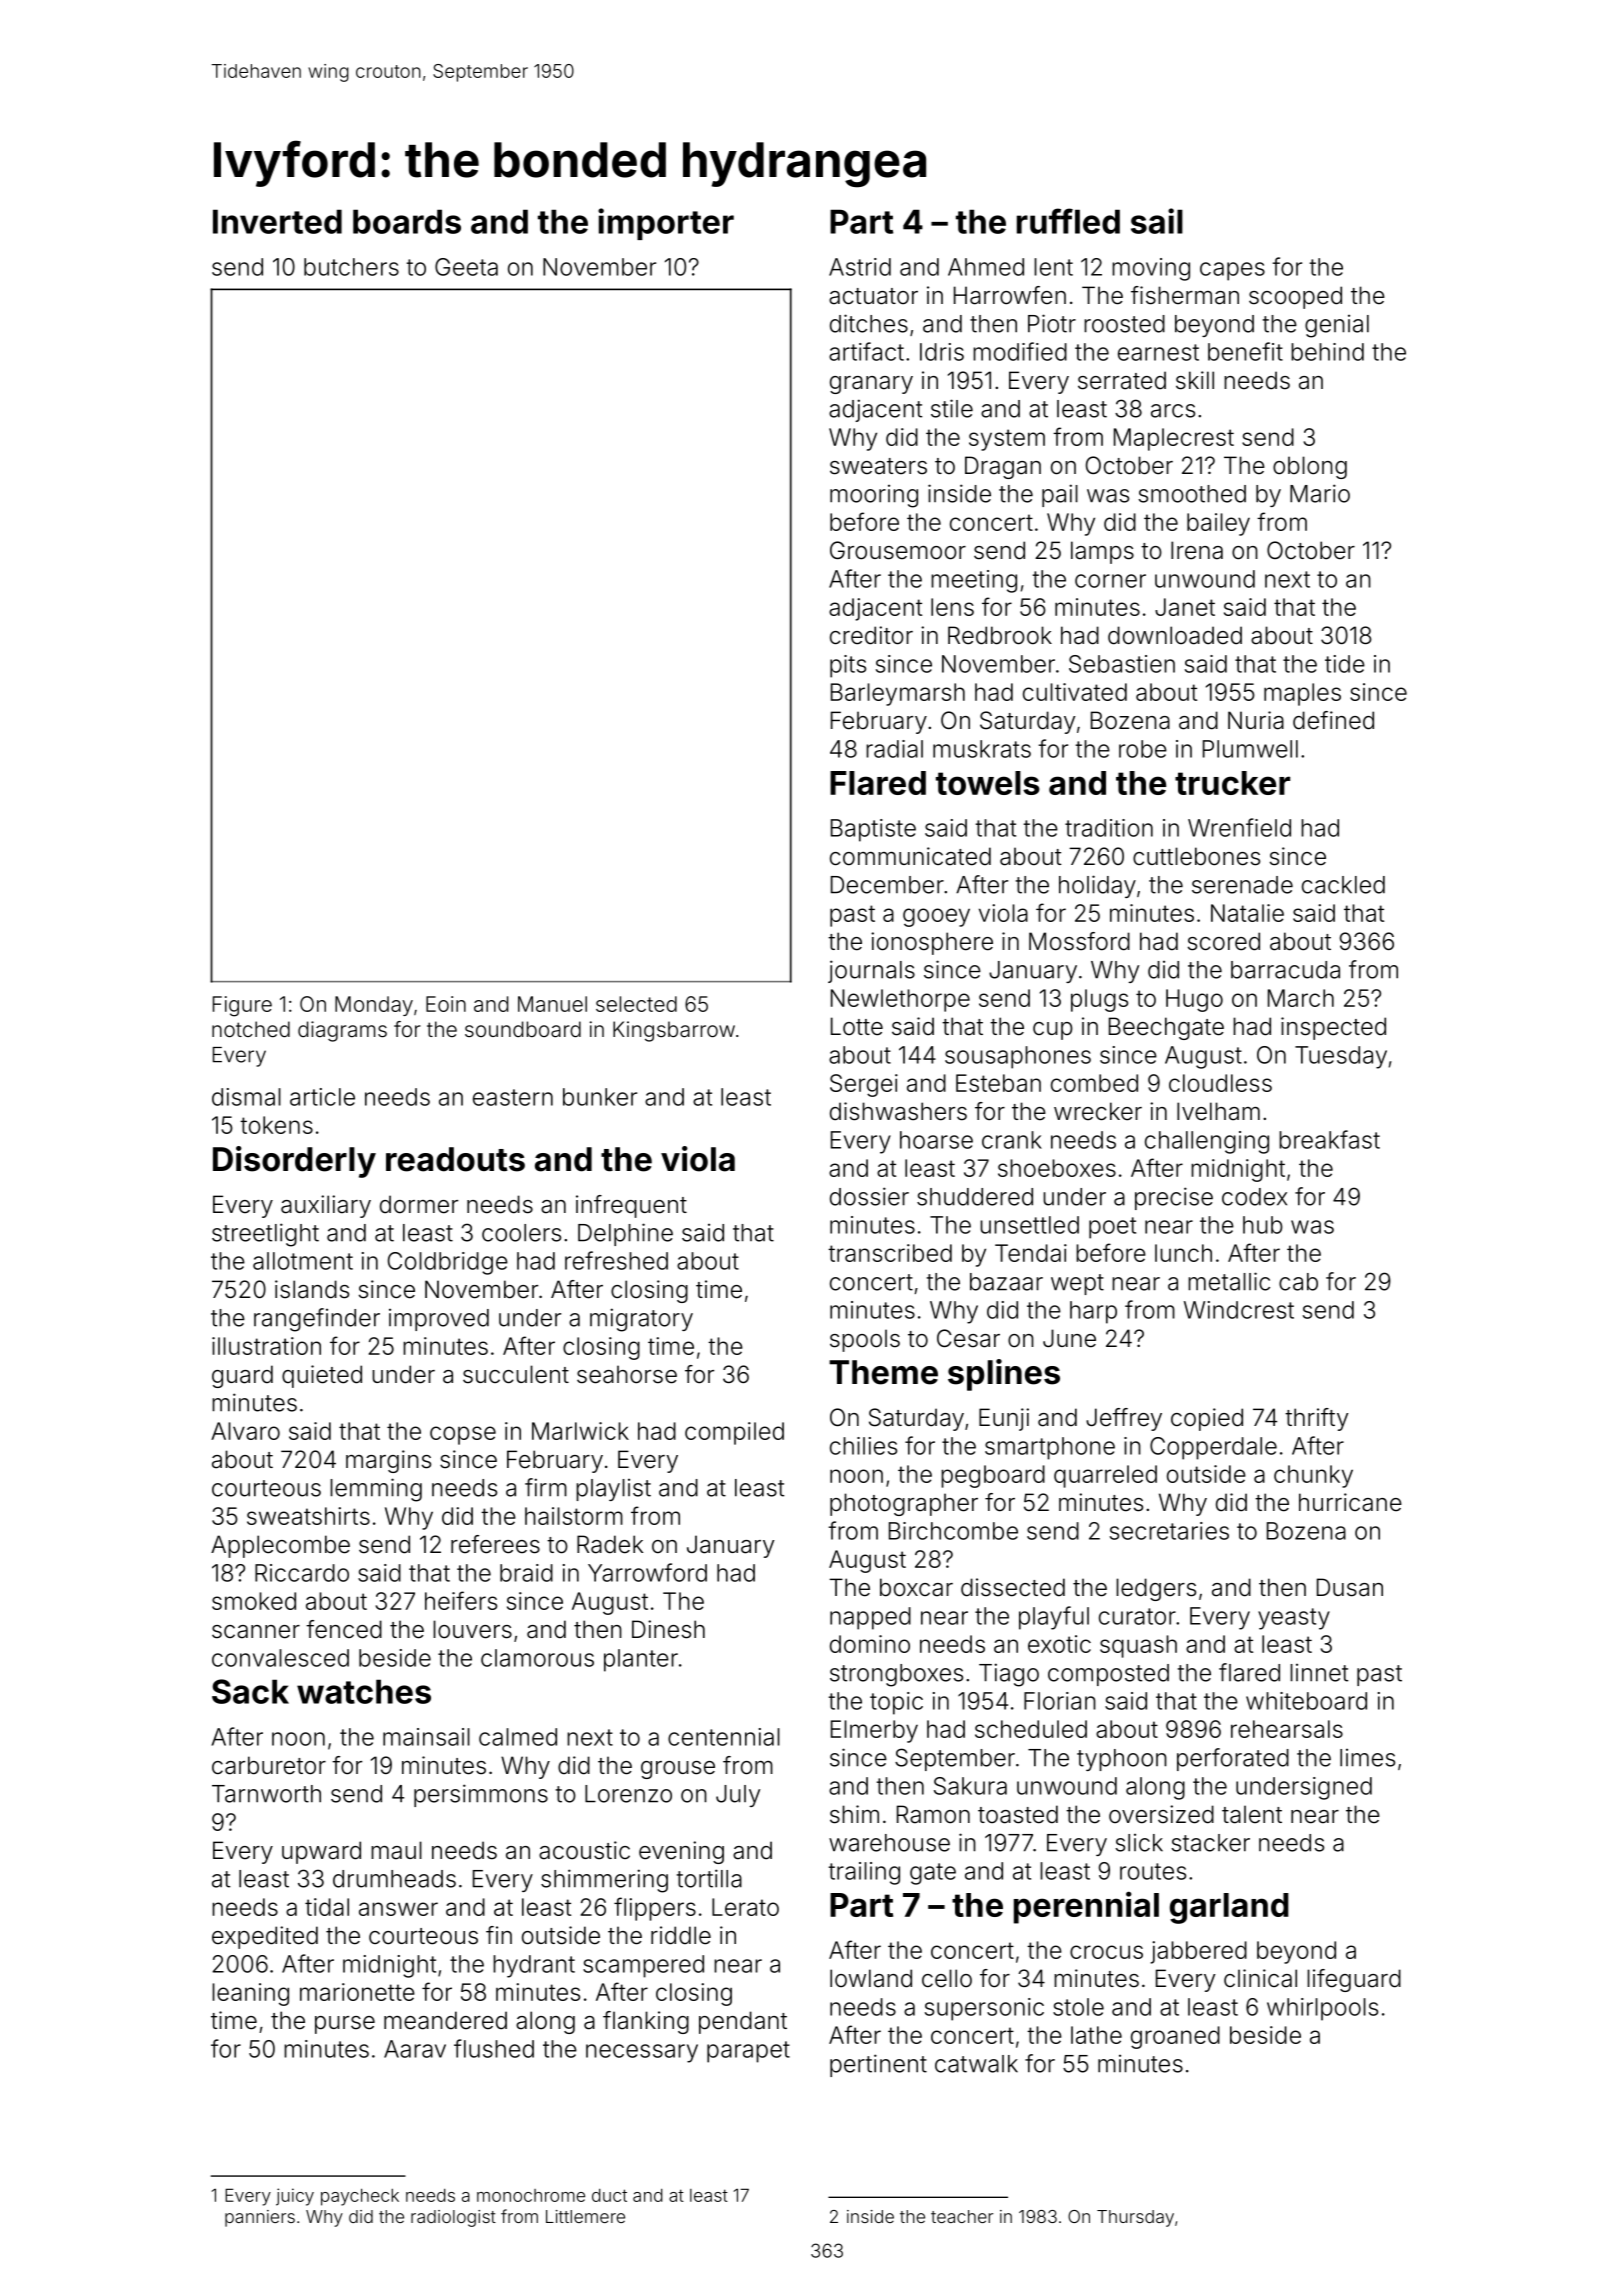 The image size is (1620, 2292). What do you see at coordinates (446, 1004) in the screenshot?
I see `Eoin` at bounding box center [446, 1004].
